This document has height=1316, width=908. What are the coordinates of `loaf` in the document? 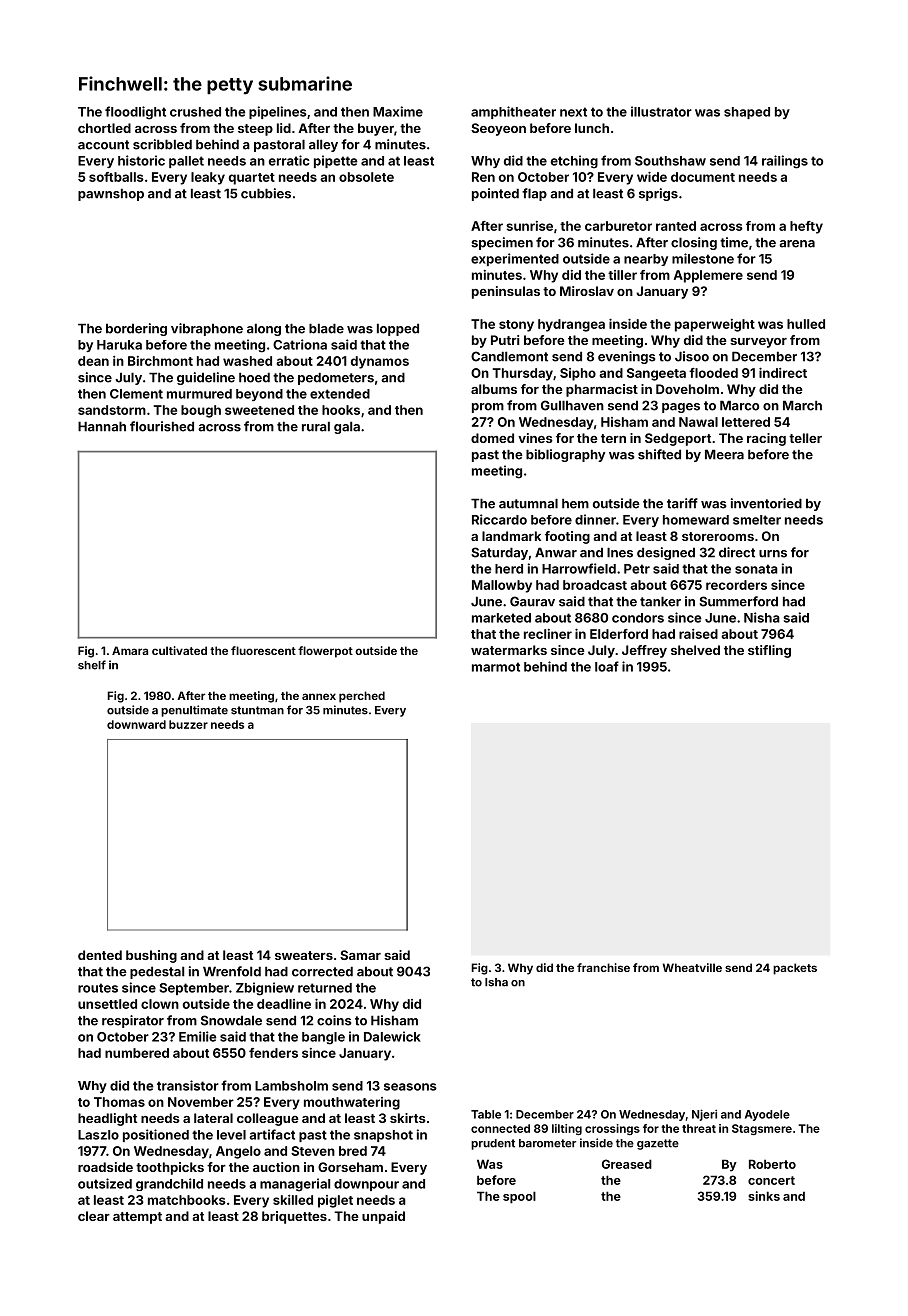 It's located at (607, 666).
